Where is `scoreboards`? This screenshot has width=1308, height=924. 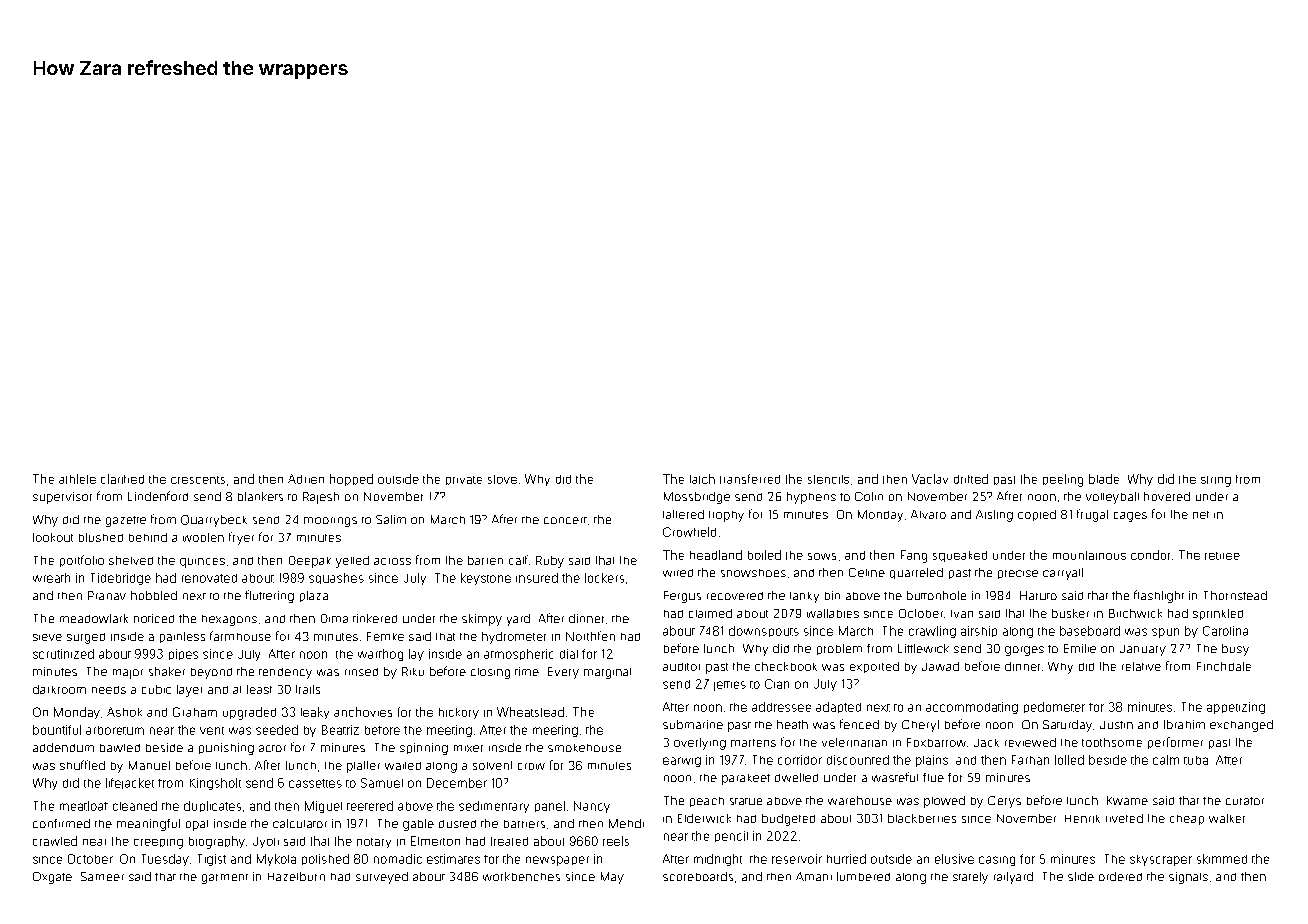
scoreboards is located at coordinates (698, 876).
